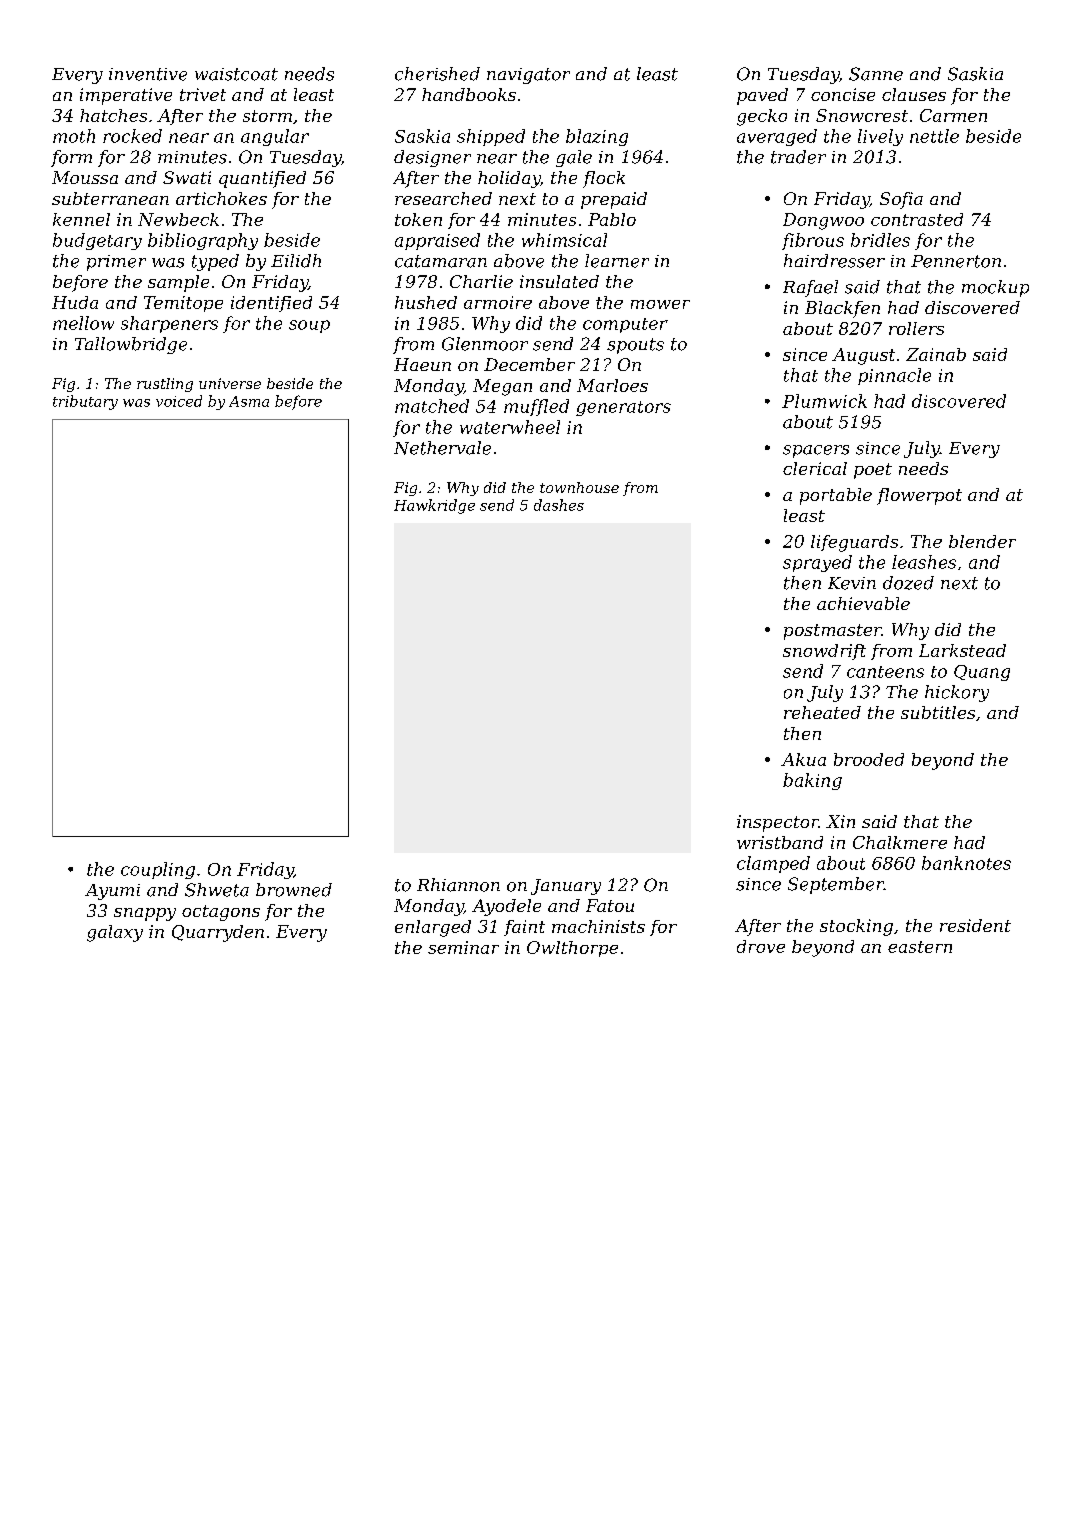 The width and height of the screenshot is (1085, 1534). Describe the element at coordinates (434, 506) in the screenshot. I see `Hawkridge` at that location.
